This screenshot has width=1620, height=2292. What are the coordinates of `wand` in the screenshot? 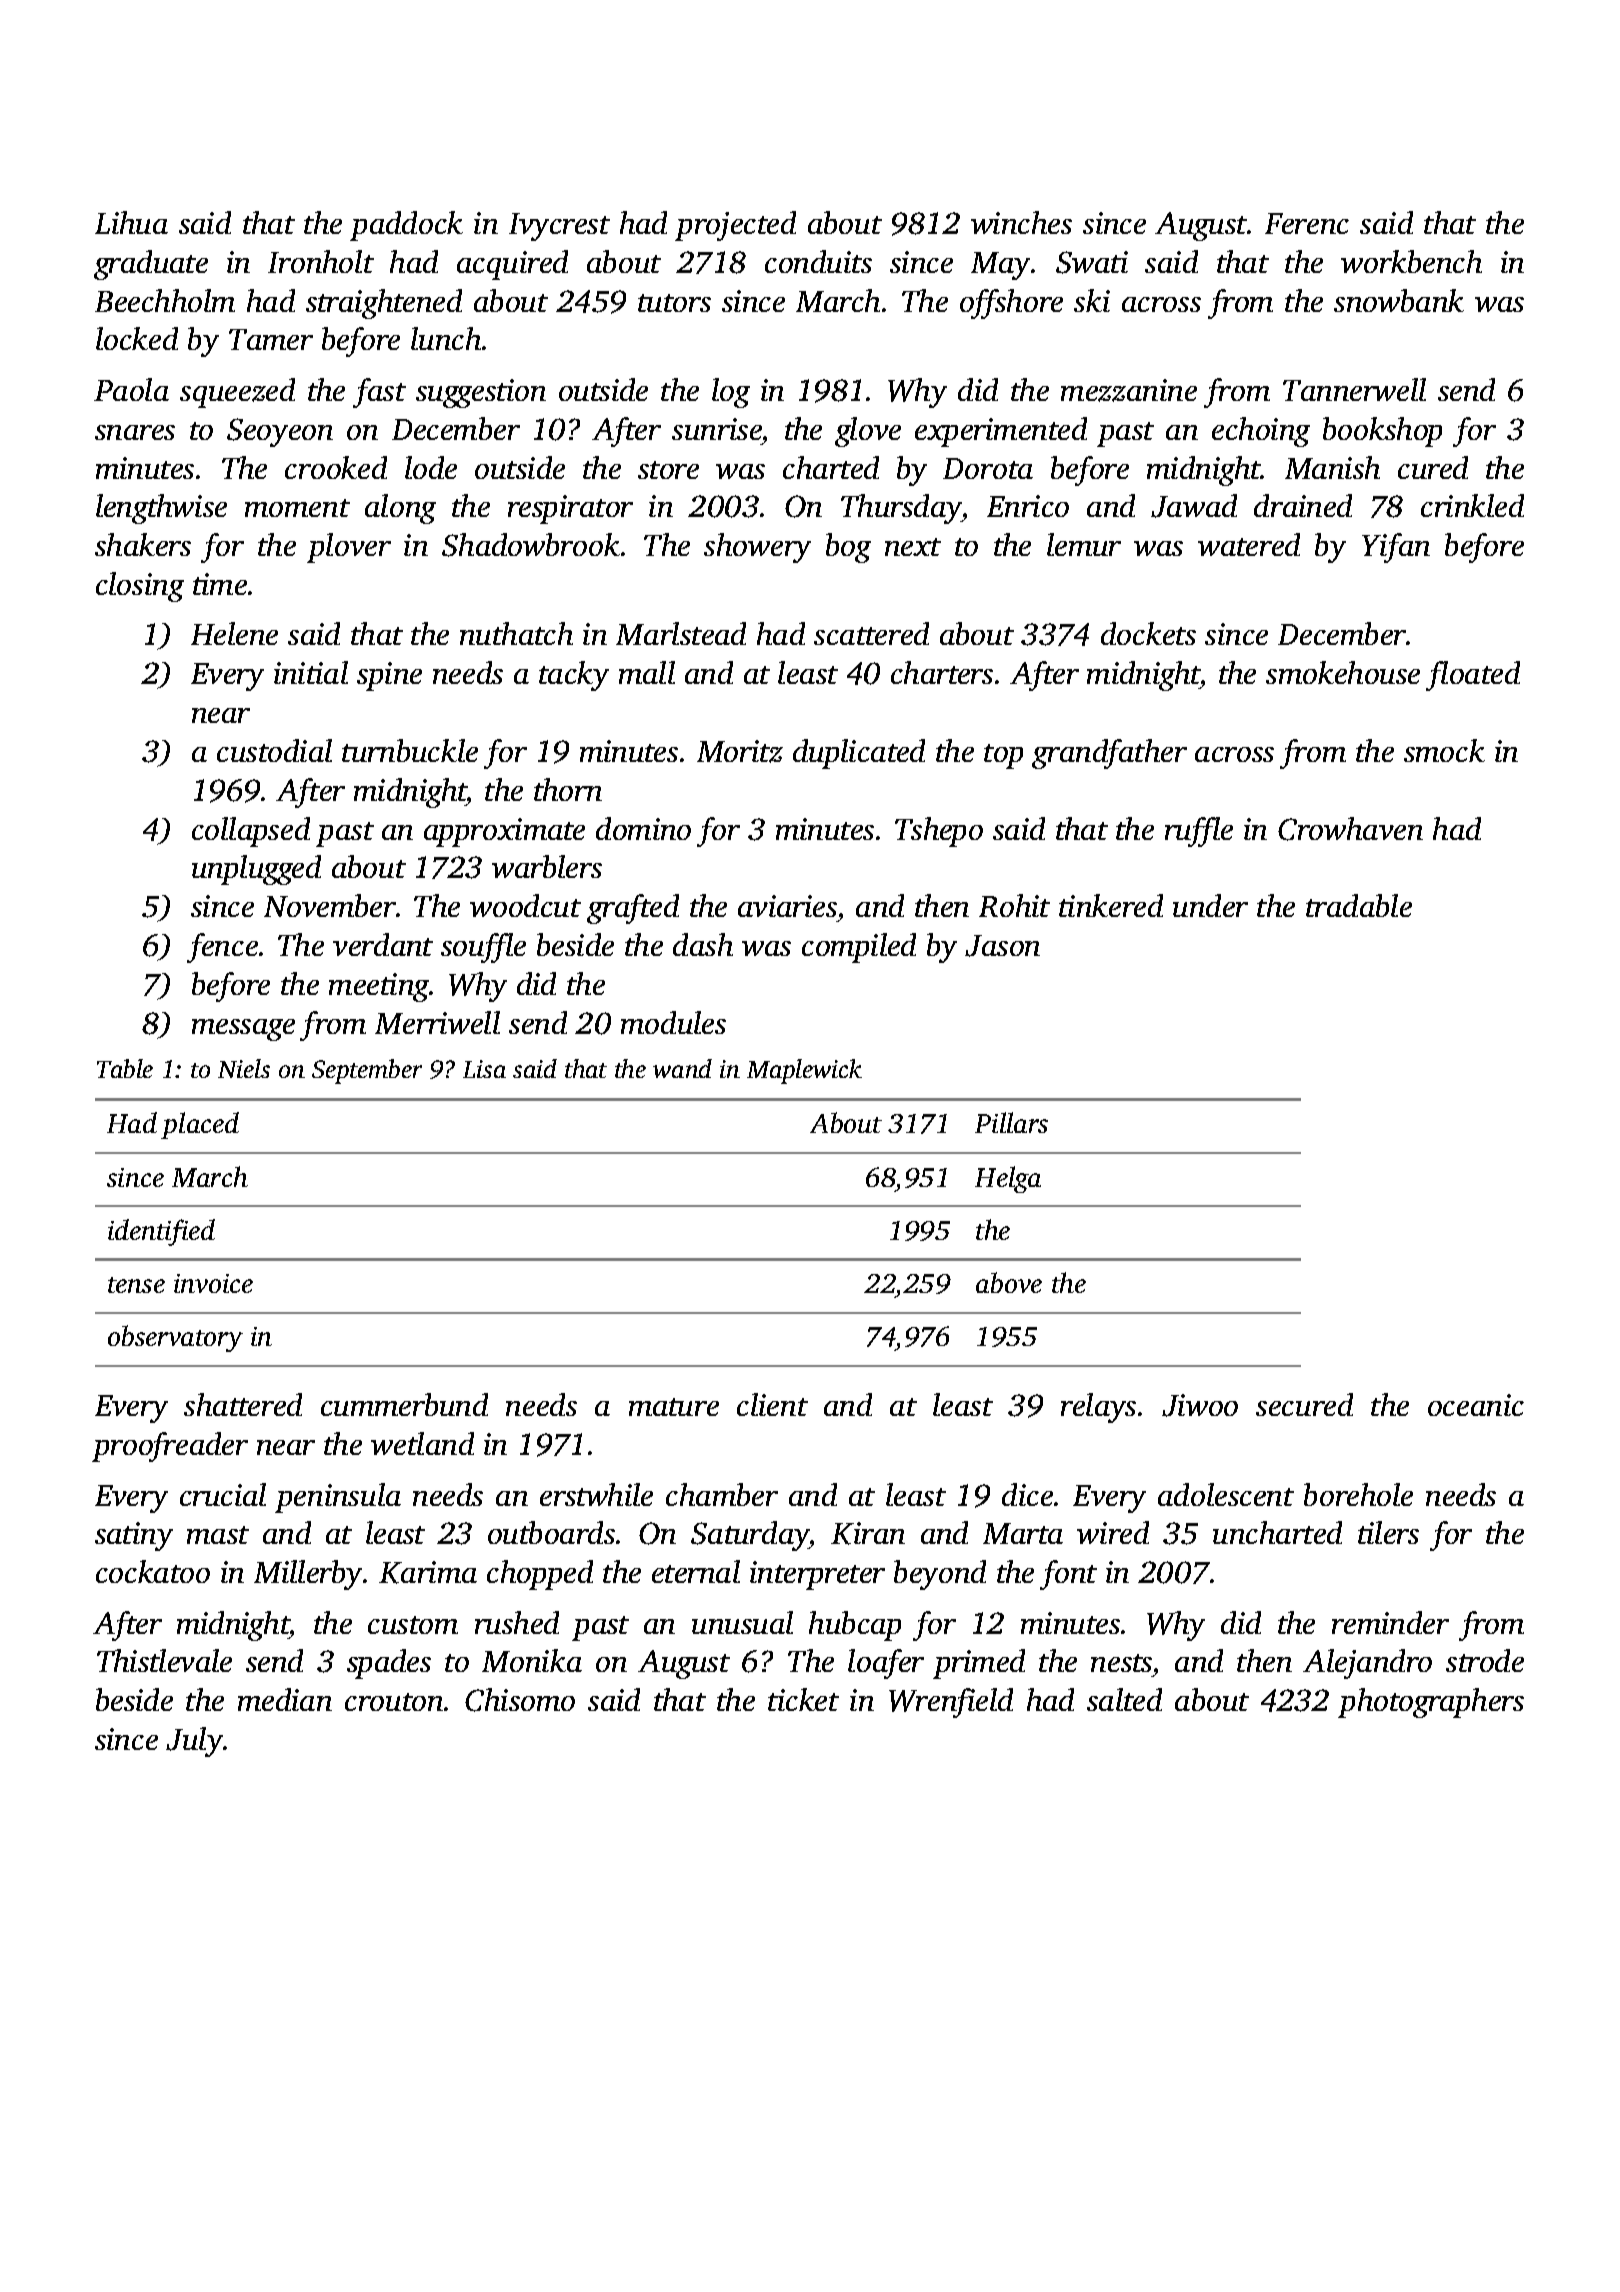 It's located at (682, 1068).
